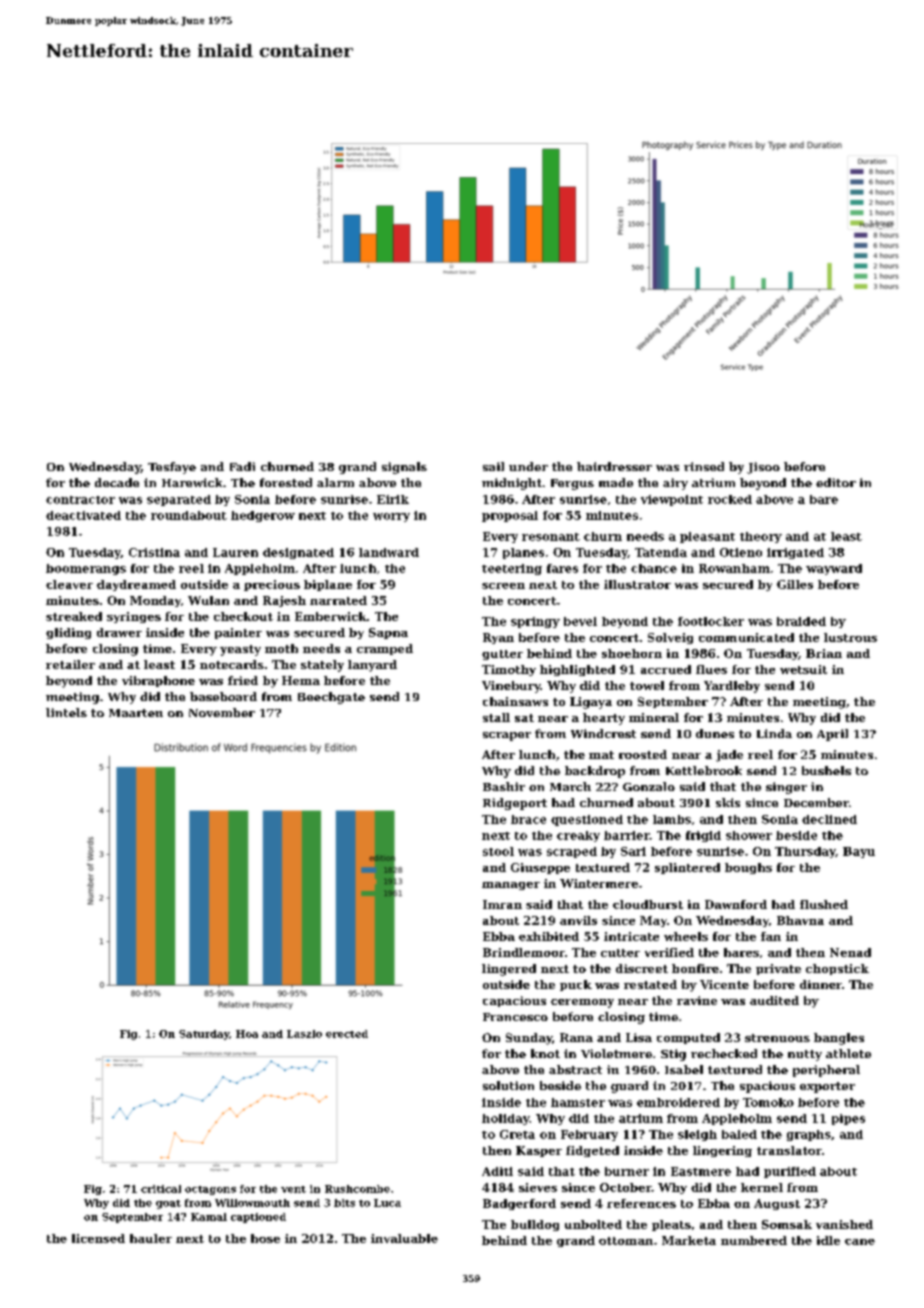 This screenshot has height=1308, width=924. What do you see at coordinates (834, 569) in the screenshot?
I see `wayward` at bounding box center [834, 569].
